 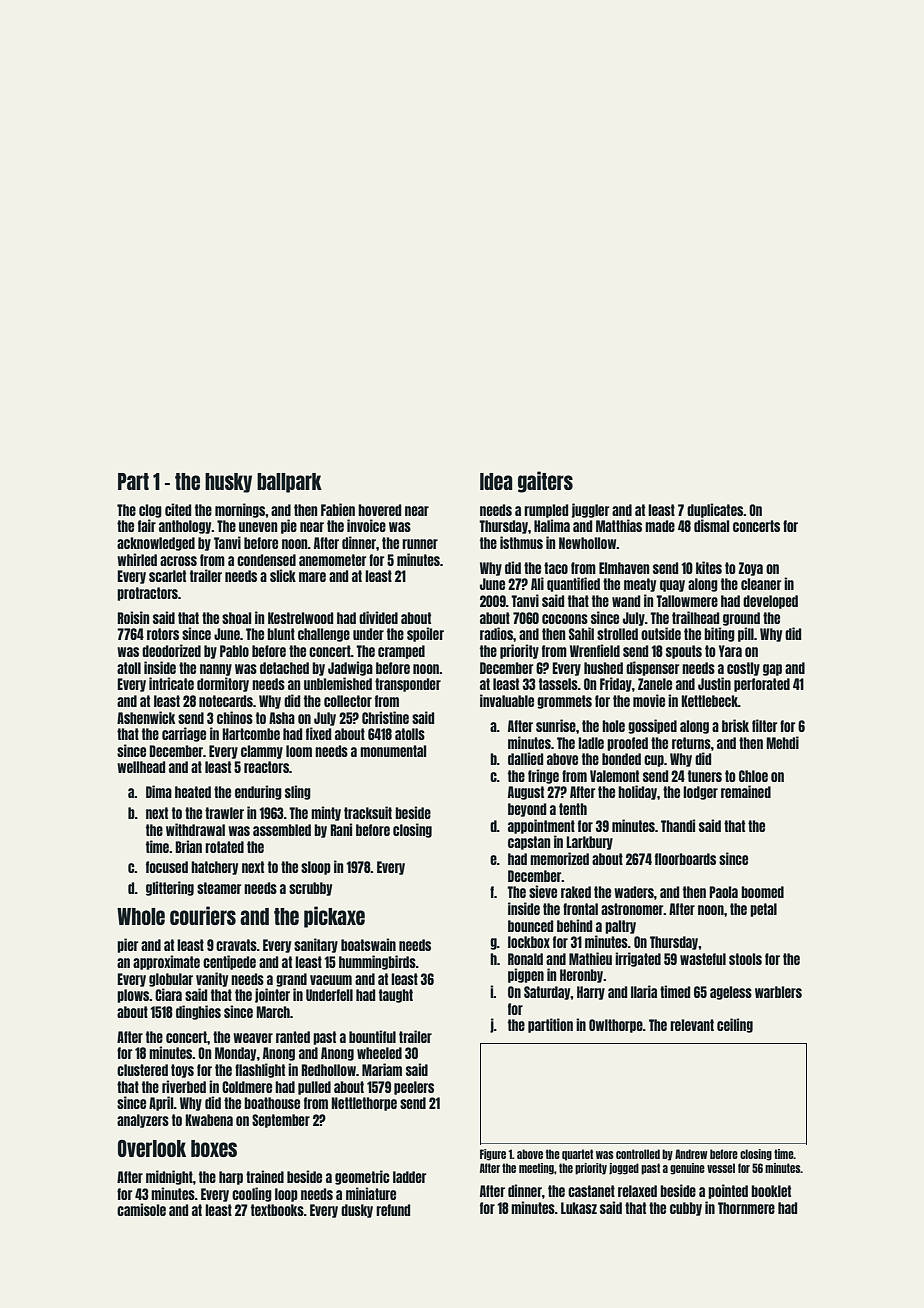 I want to click on collector, so click(x=348, y=701).
